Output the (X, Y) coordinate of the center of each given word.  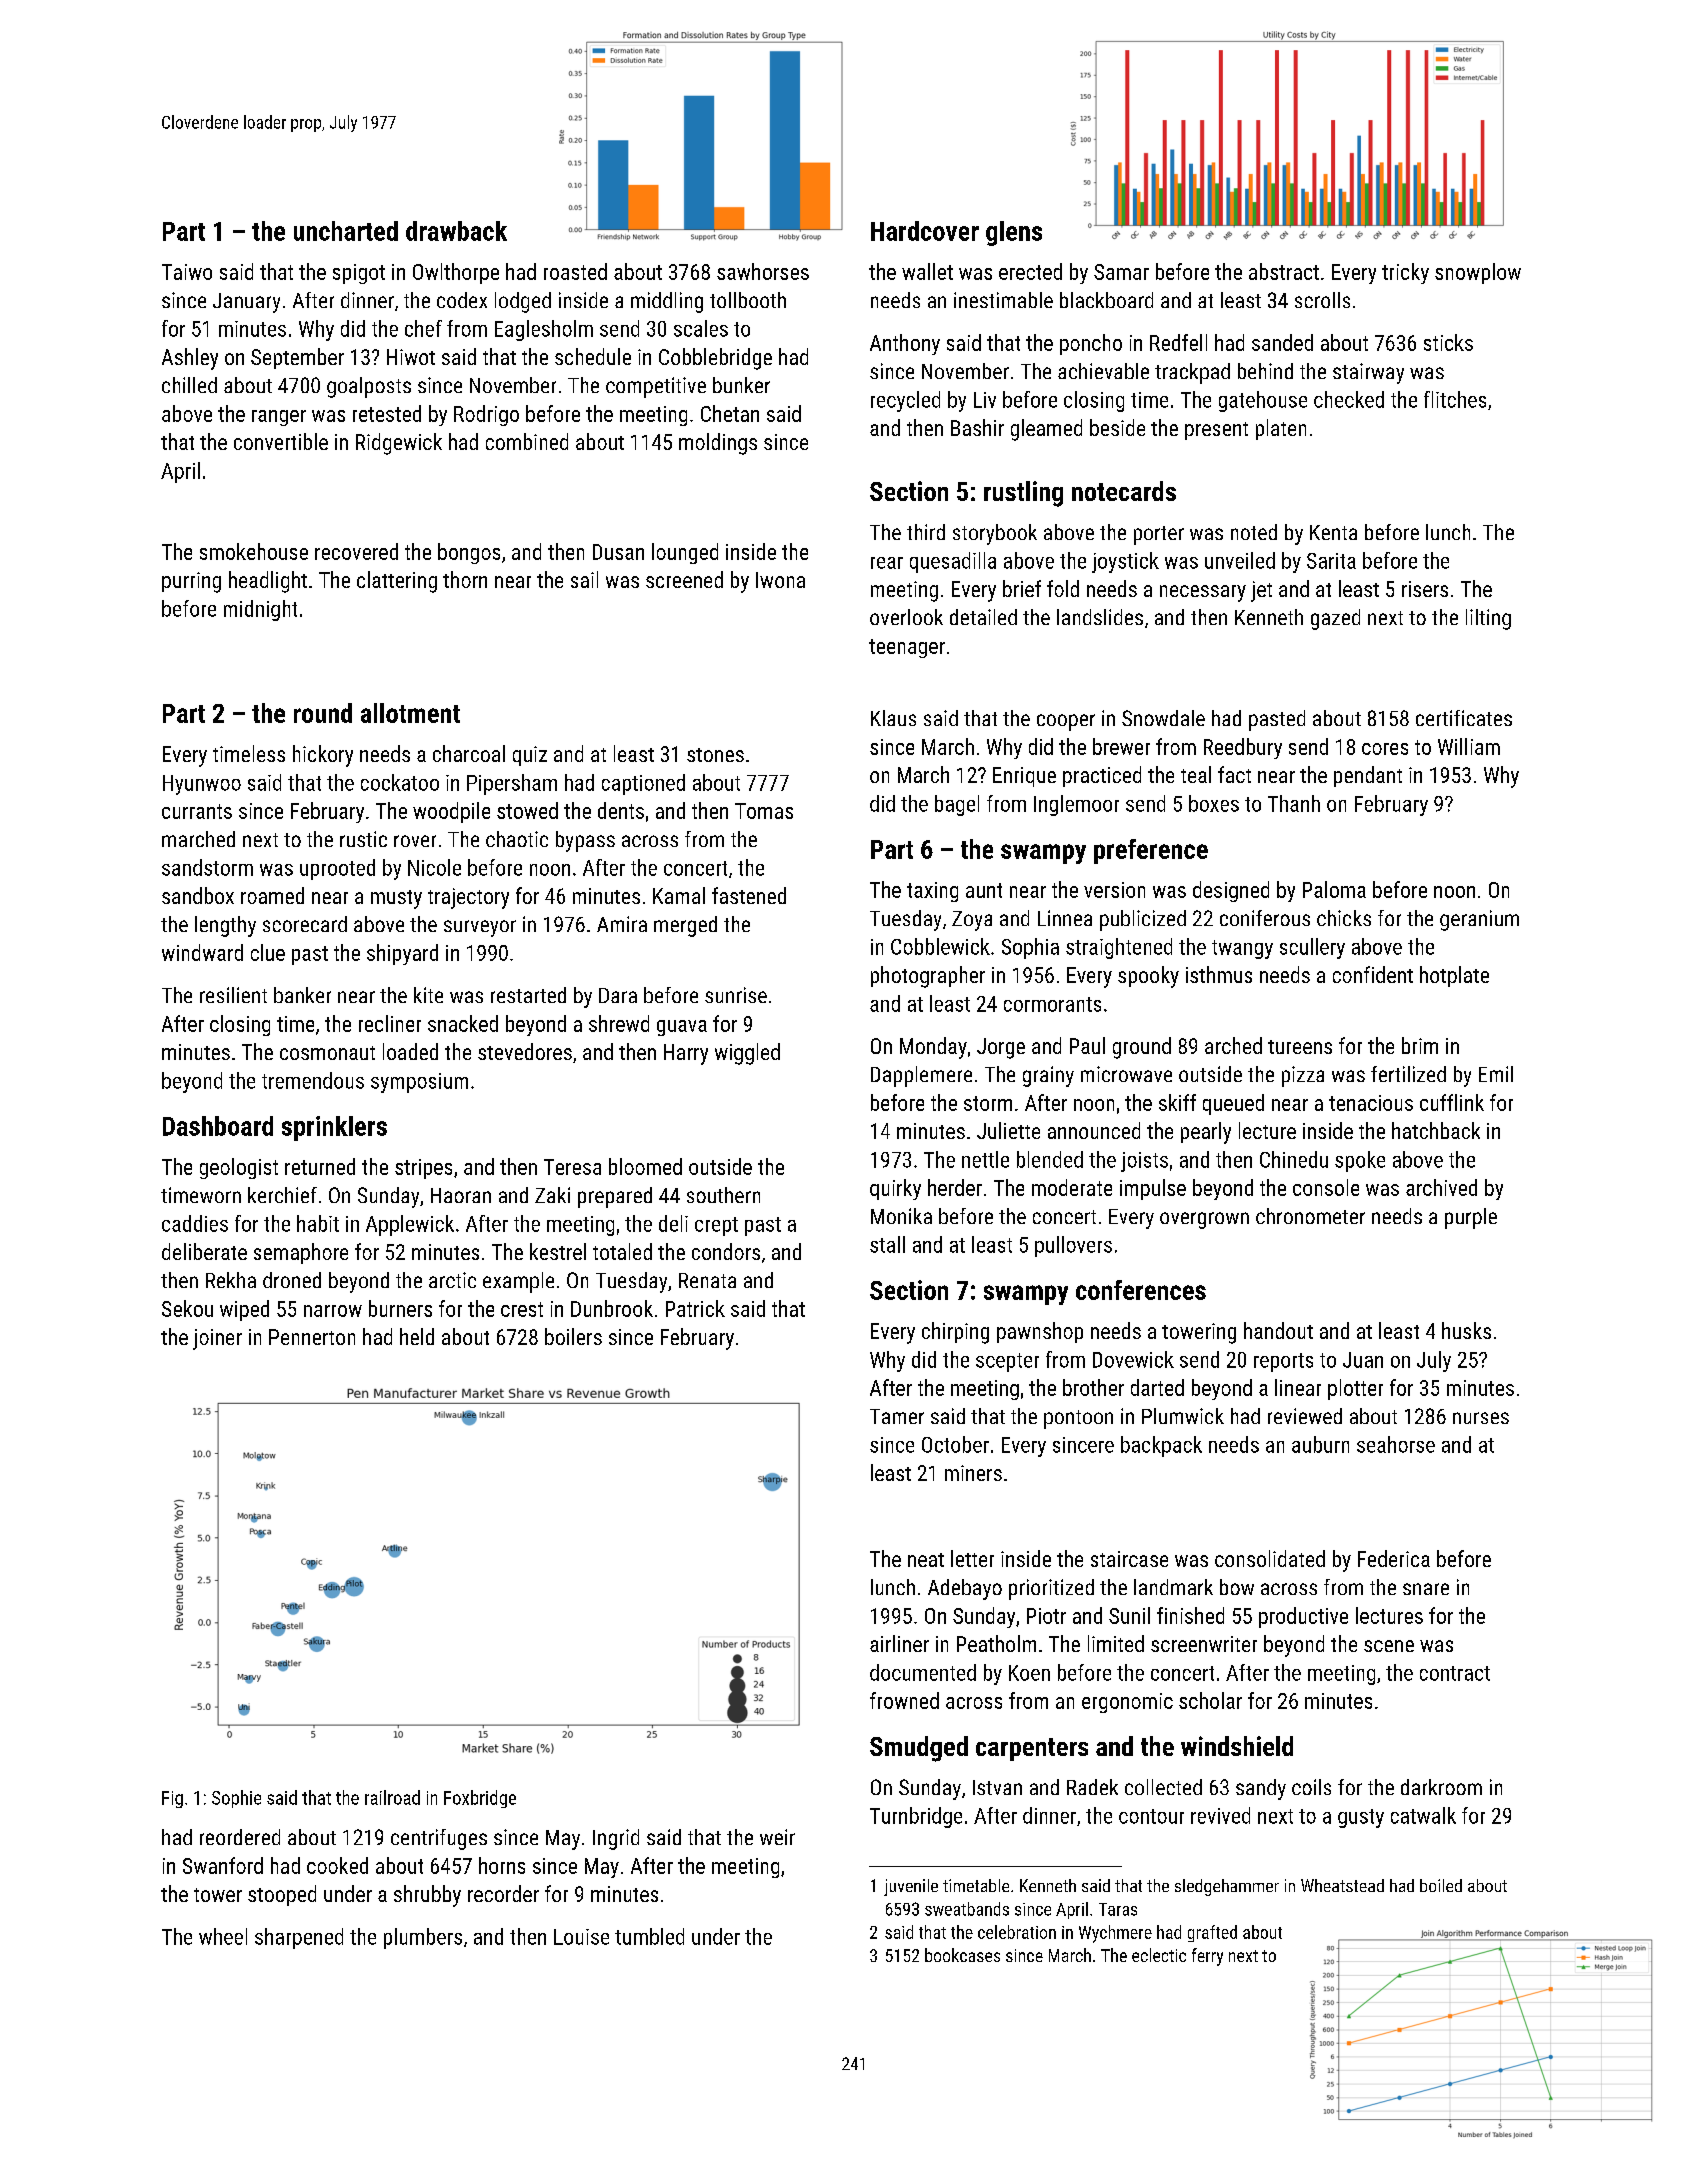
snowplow (1478, 273)
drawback (456, 231)
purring (191, 582)
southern (723, 1195)
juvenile (911, 1887)
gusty (1361, 1818)
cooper (1066, 722)
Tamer (897, 1416)
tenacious (1371, 1103)
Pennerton (312, 1337)
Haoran (461, 1195)
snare (1426, 1589)
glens (1014, 233)
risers (1425, 589)
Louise (581, 1937)
